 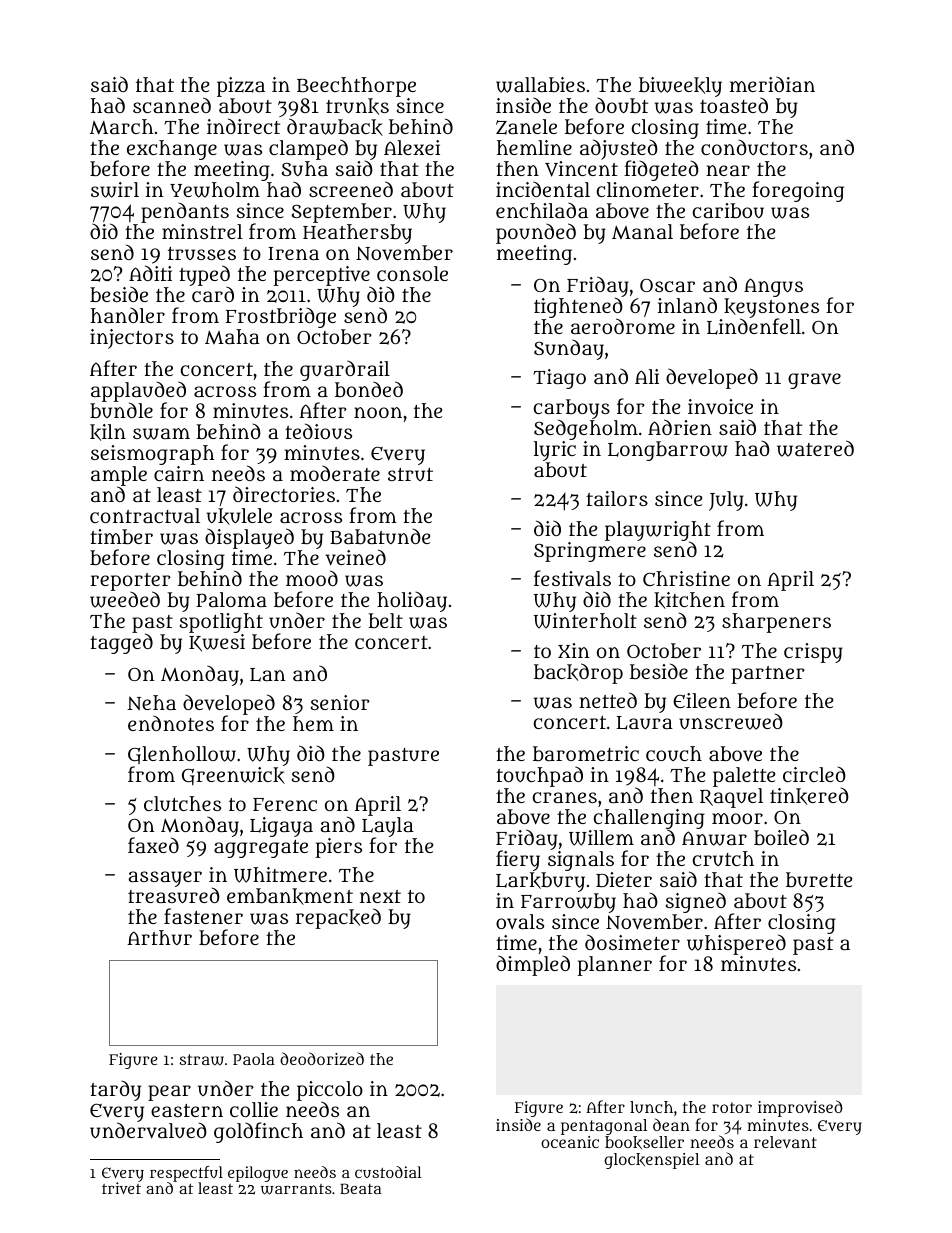 What do you see at coordinates (736, 944) in the document?
I see `whispered` at bounding box center [736, 944].
